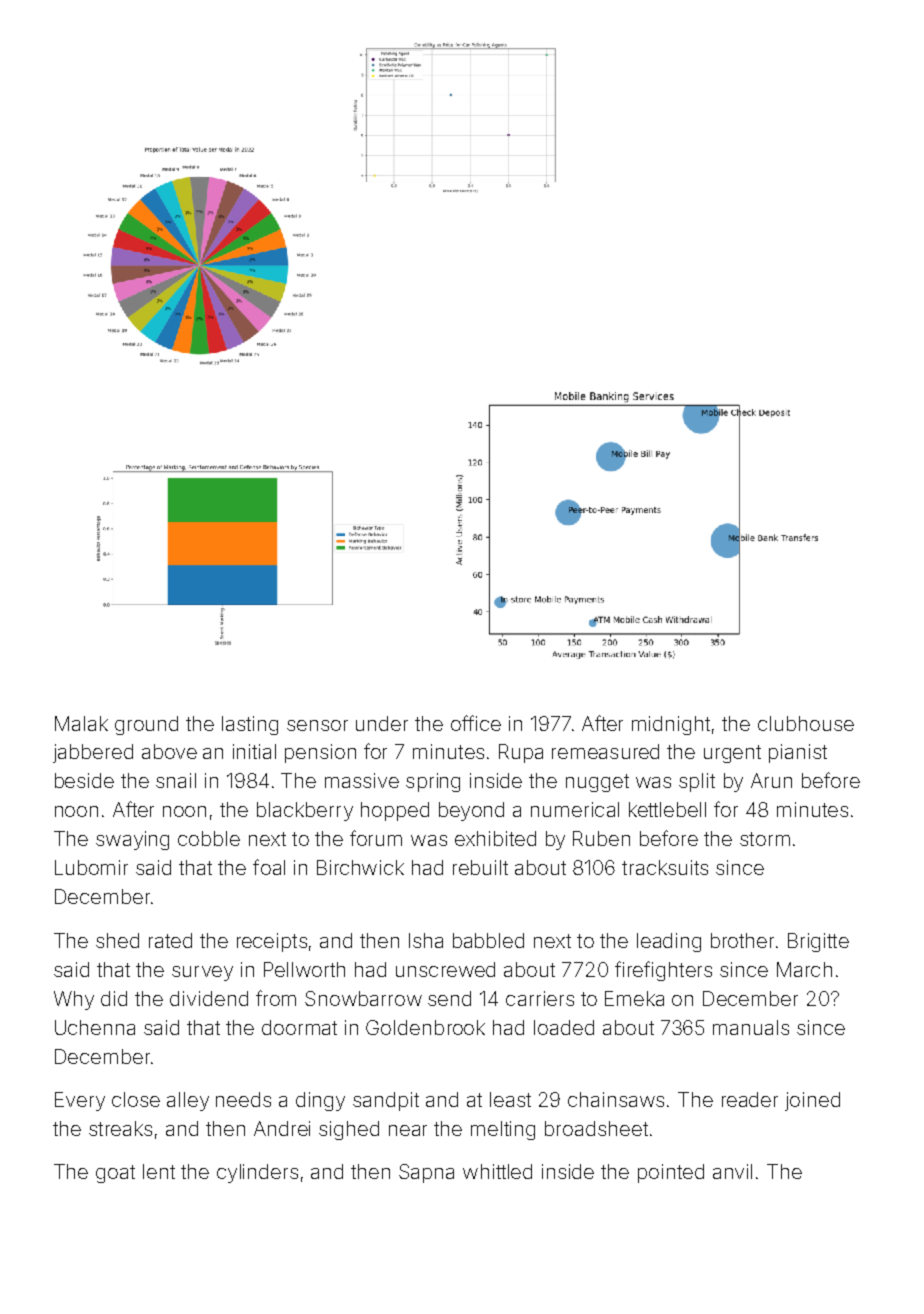  I want to click on Isha, so click(426, 940).
